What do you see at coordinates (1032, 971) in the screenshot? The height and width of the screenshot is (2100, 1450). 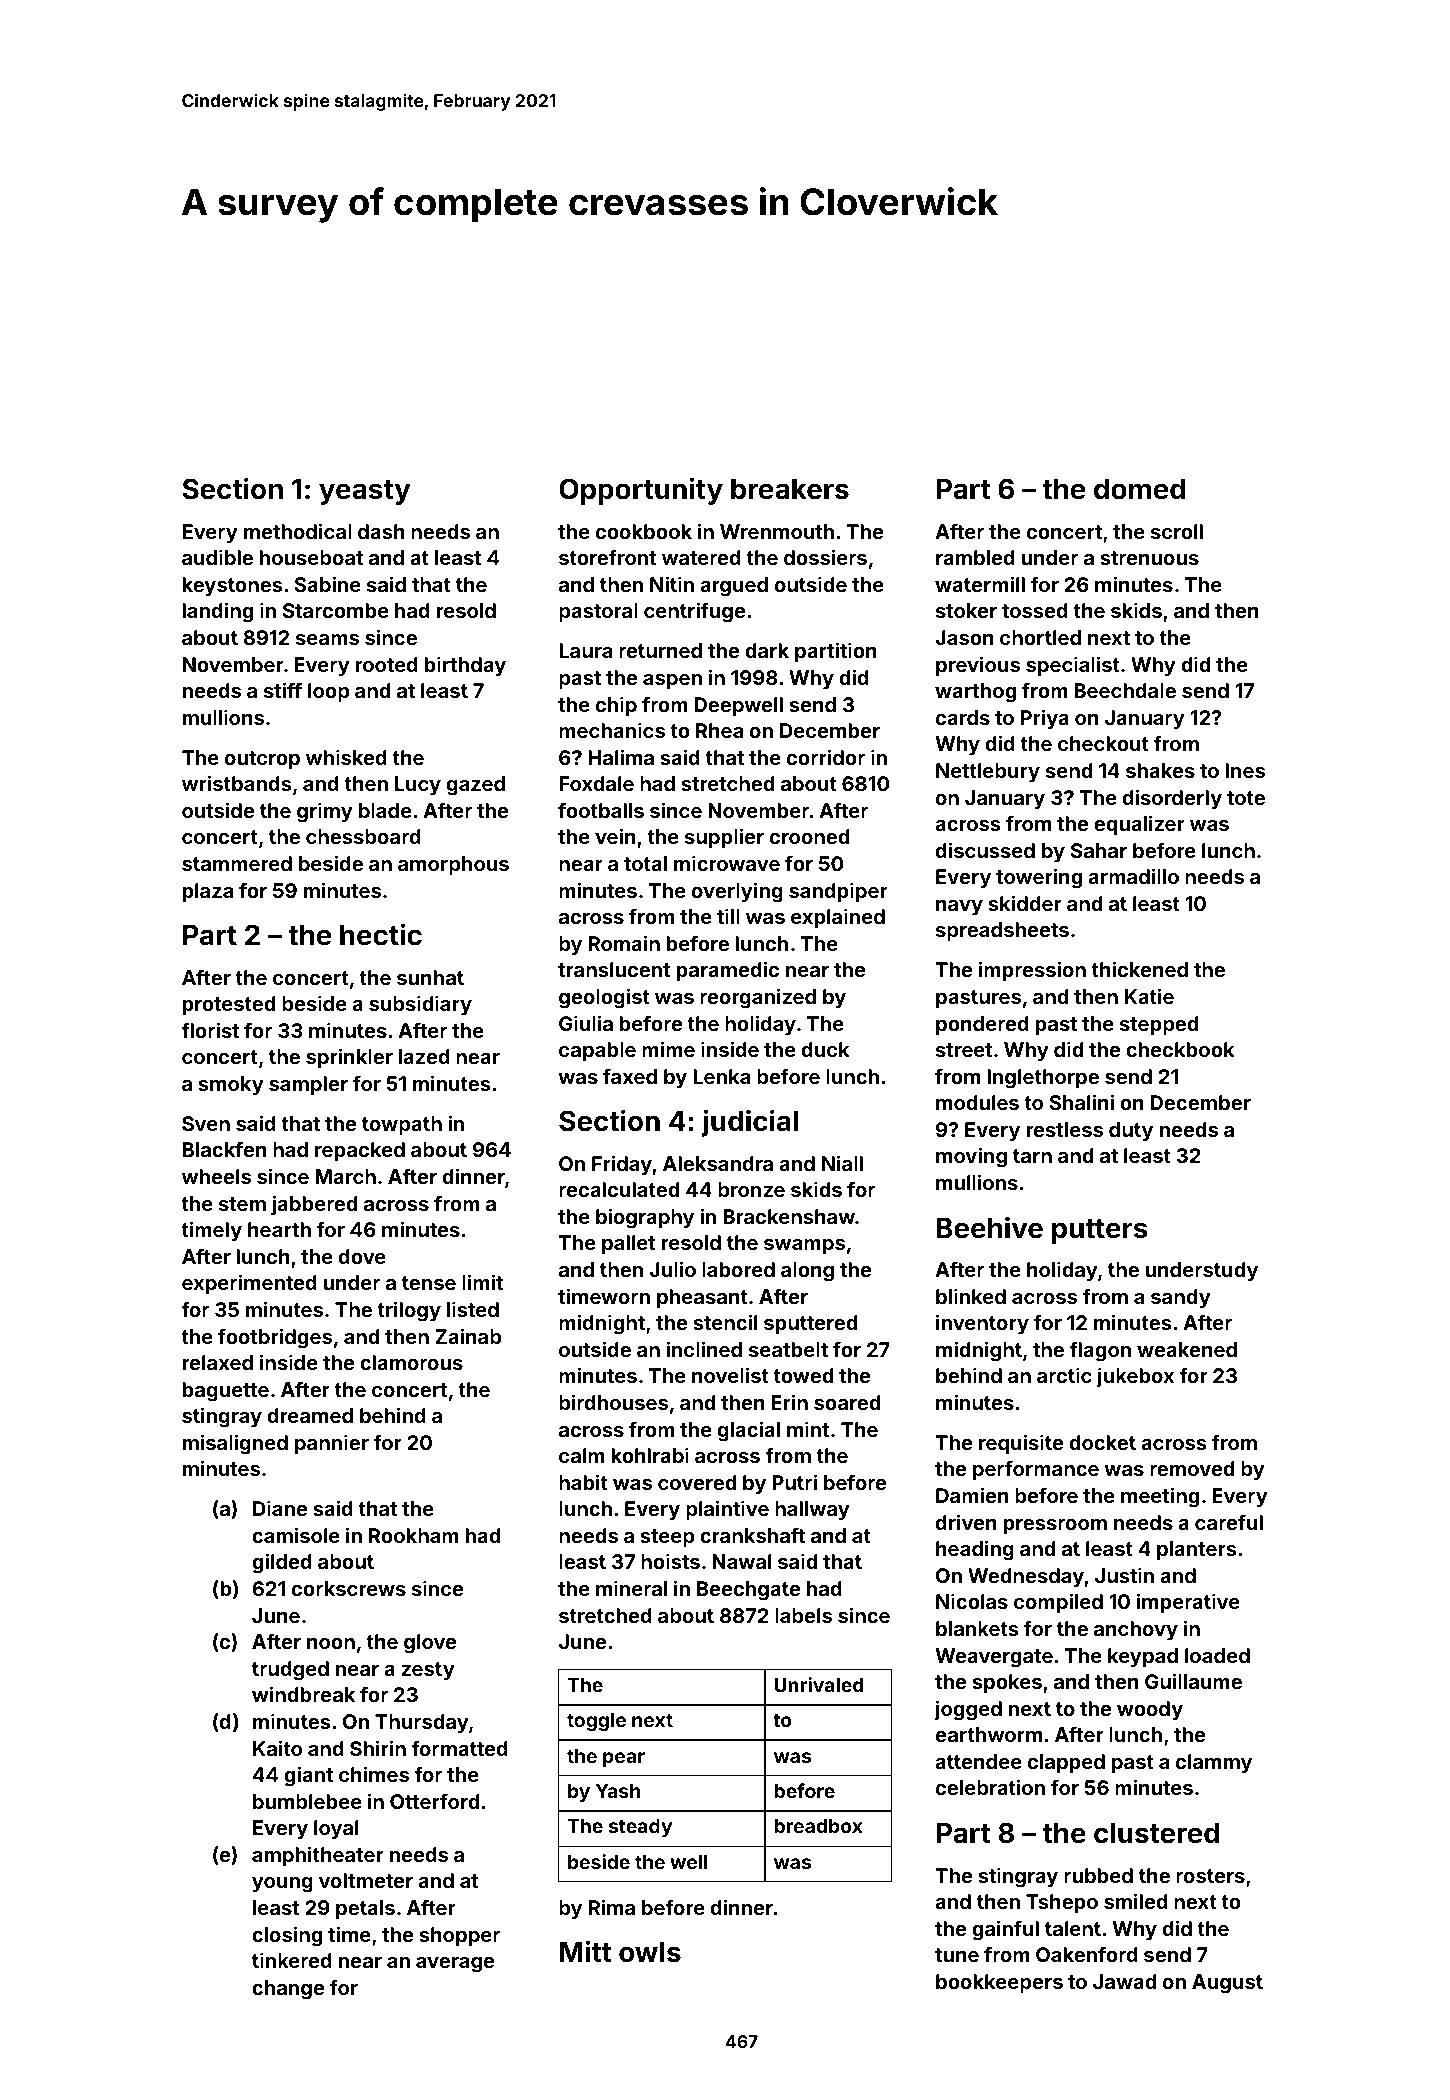 I see `impression` at bounding box center [1032, 971].
